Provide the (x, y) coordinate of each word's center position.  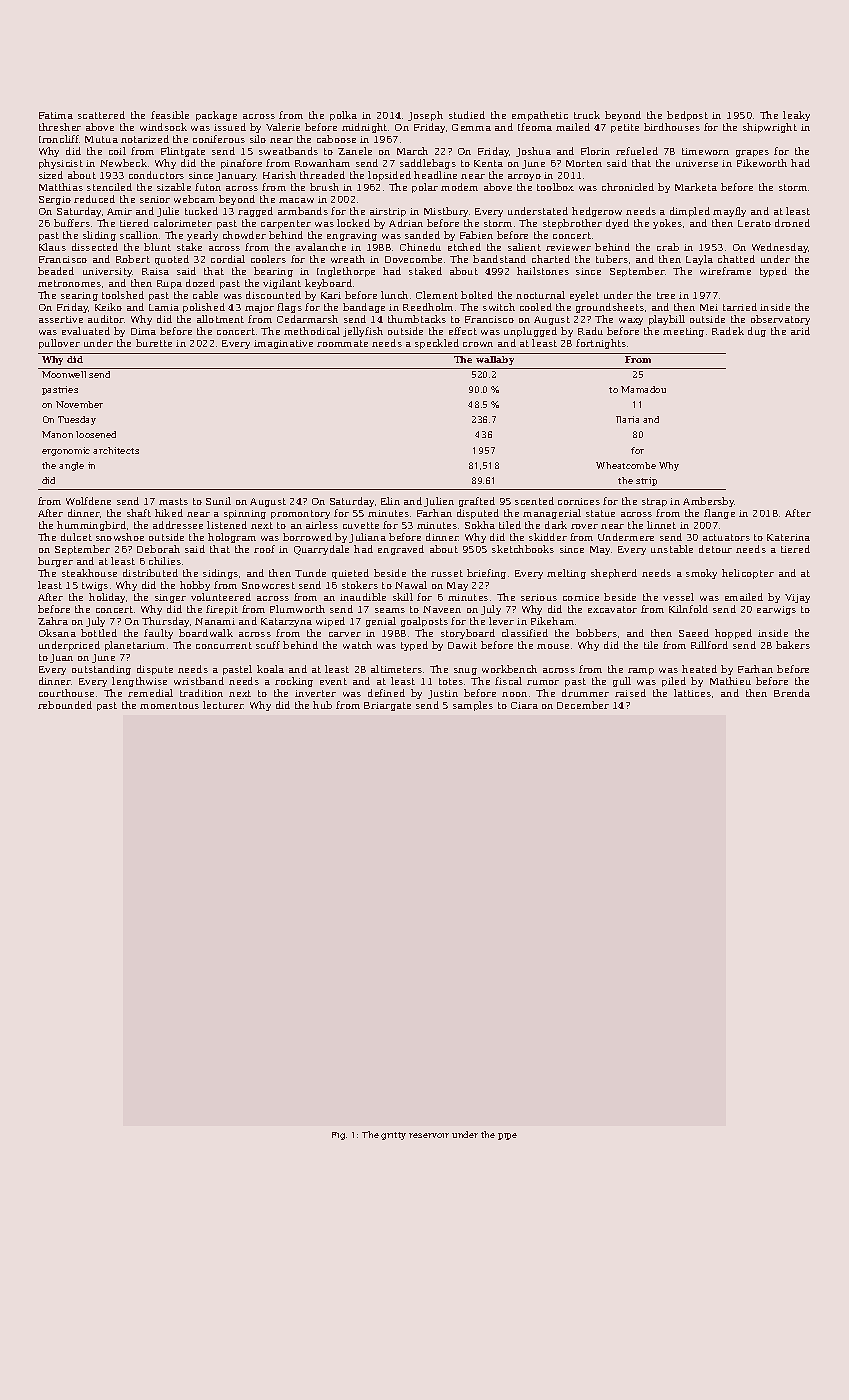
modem (459, 187)
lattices (692, 693)
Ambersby (709, 502)
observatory (780, 320)
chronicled (628, 187)
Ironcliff (59, 139)
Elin (390, 501)
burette (154, 343)
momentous (169, 705)
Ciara (524, 705)
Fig (338, 1136)
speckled (437, 344)
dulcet (76, 537)
